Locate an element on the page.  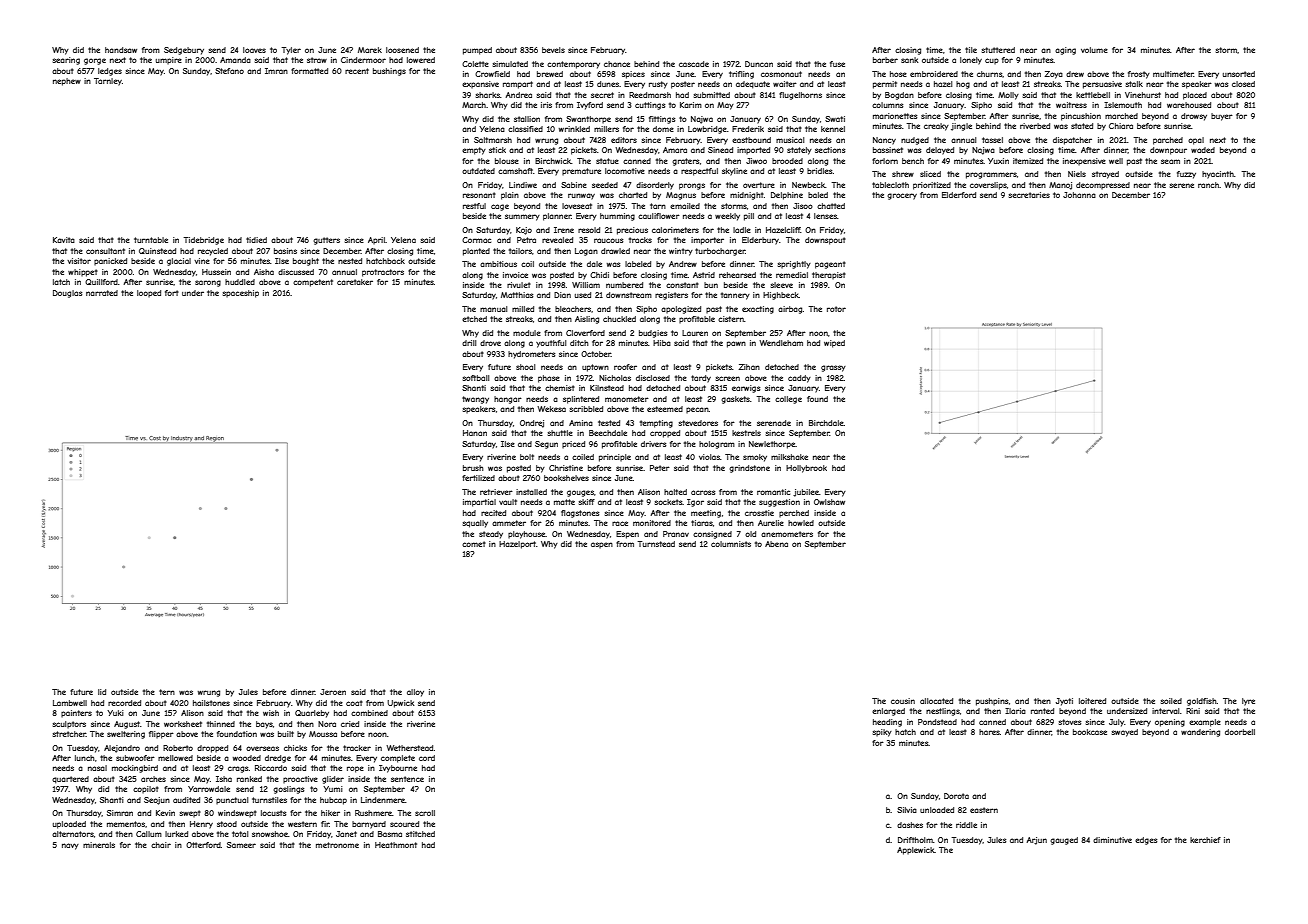
ambitious is located at coordinates (498, 264).
